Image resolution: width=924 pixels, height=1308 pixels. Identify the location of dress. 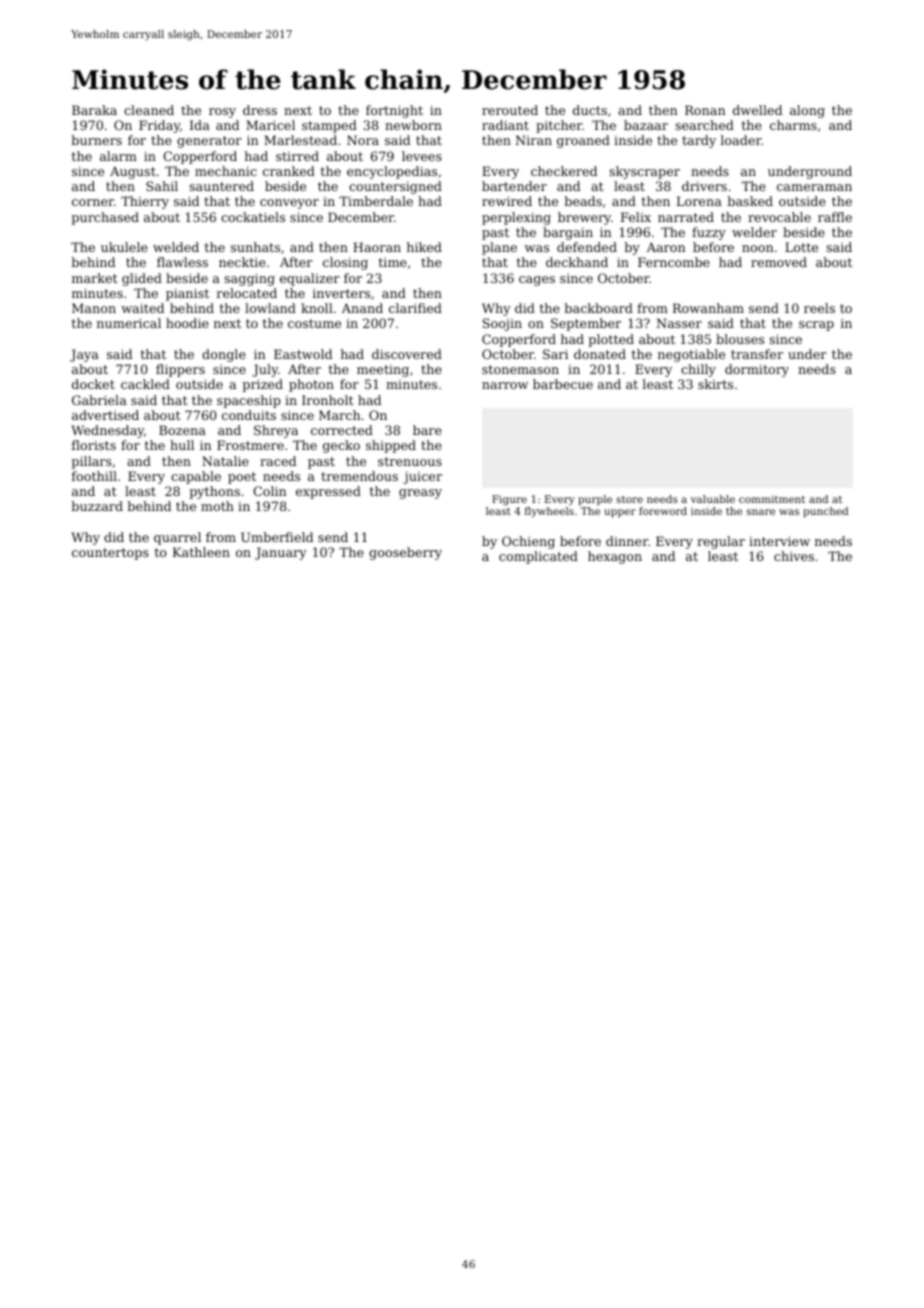
(260, 110).
